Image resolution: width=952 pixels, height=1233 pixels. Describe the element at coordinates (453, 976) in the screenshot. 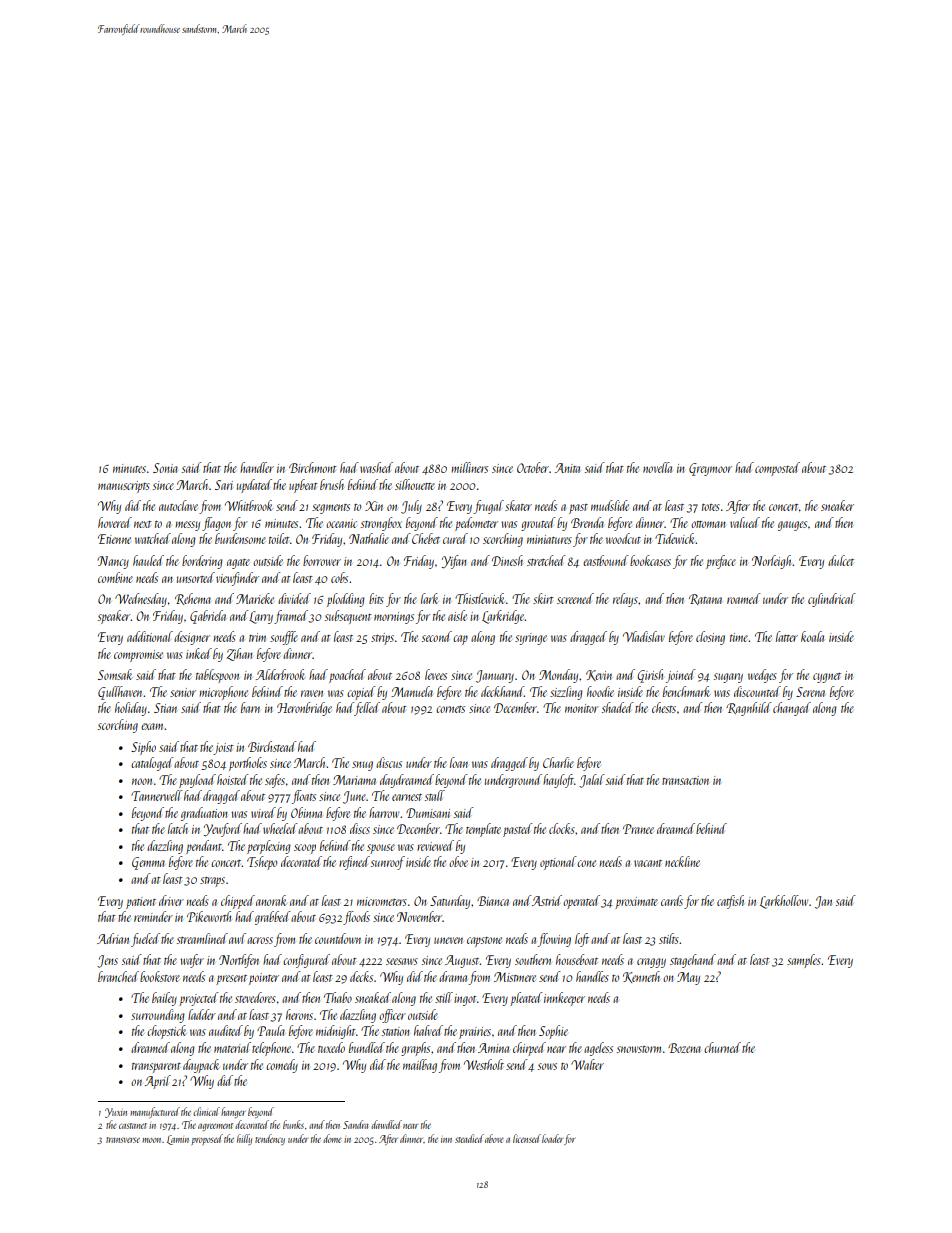

I see `drama` at that location.
